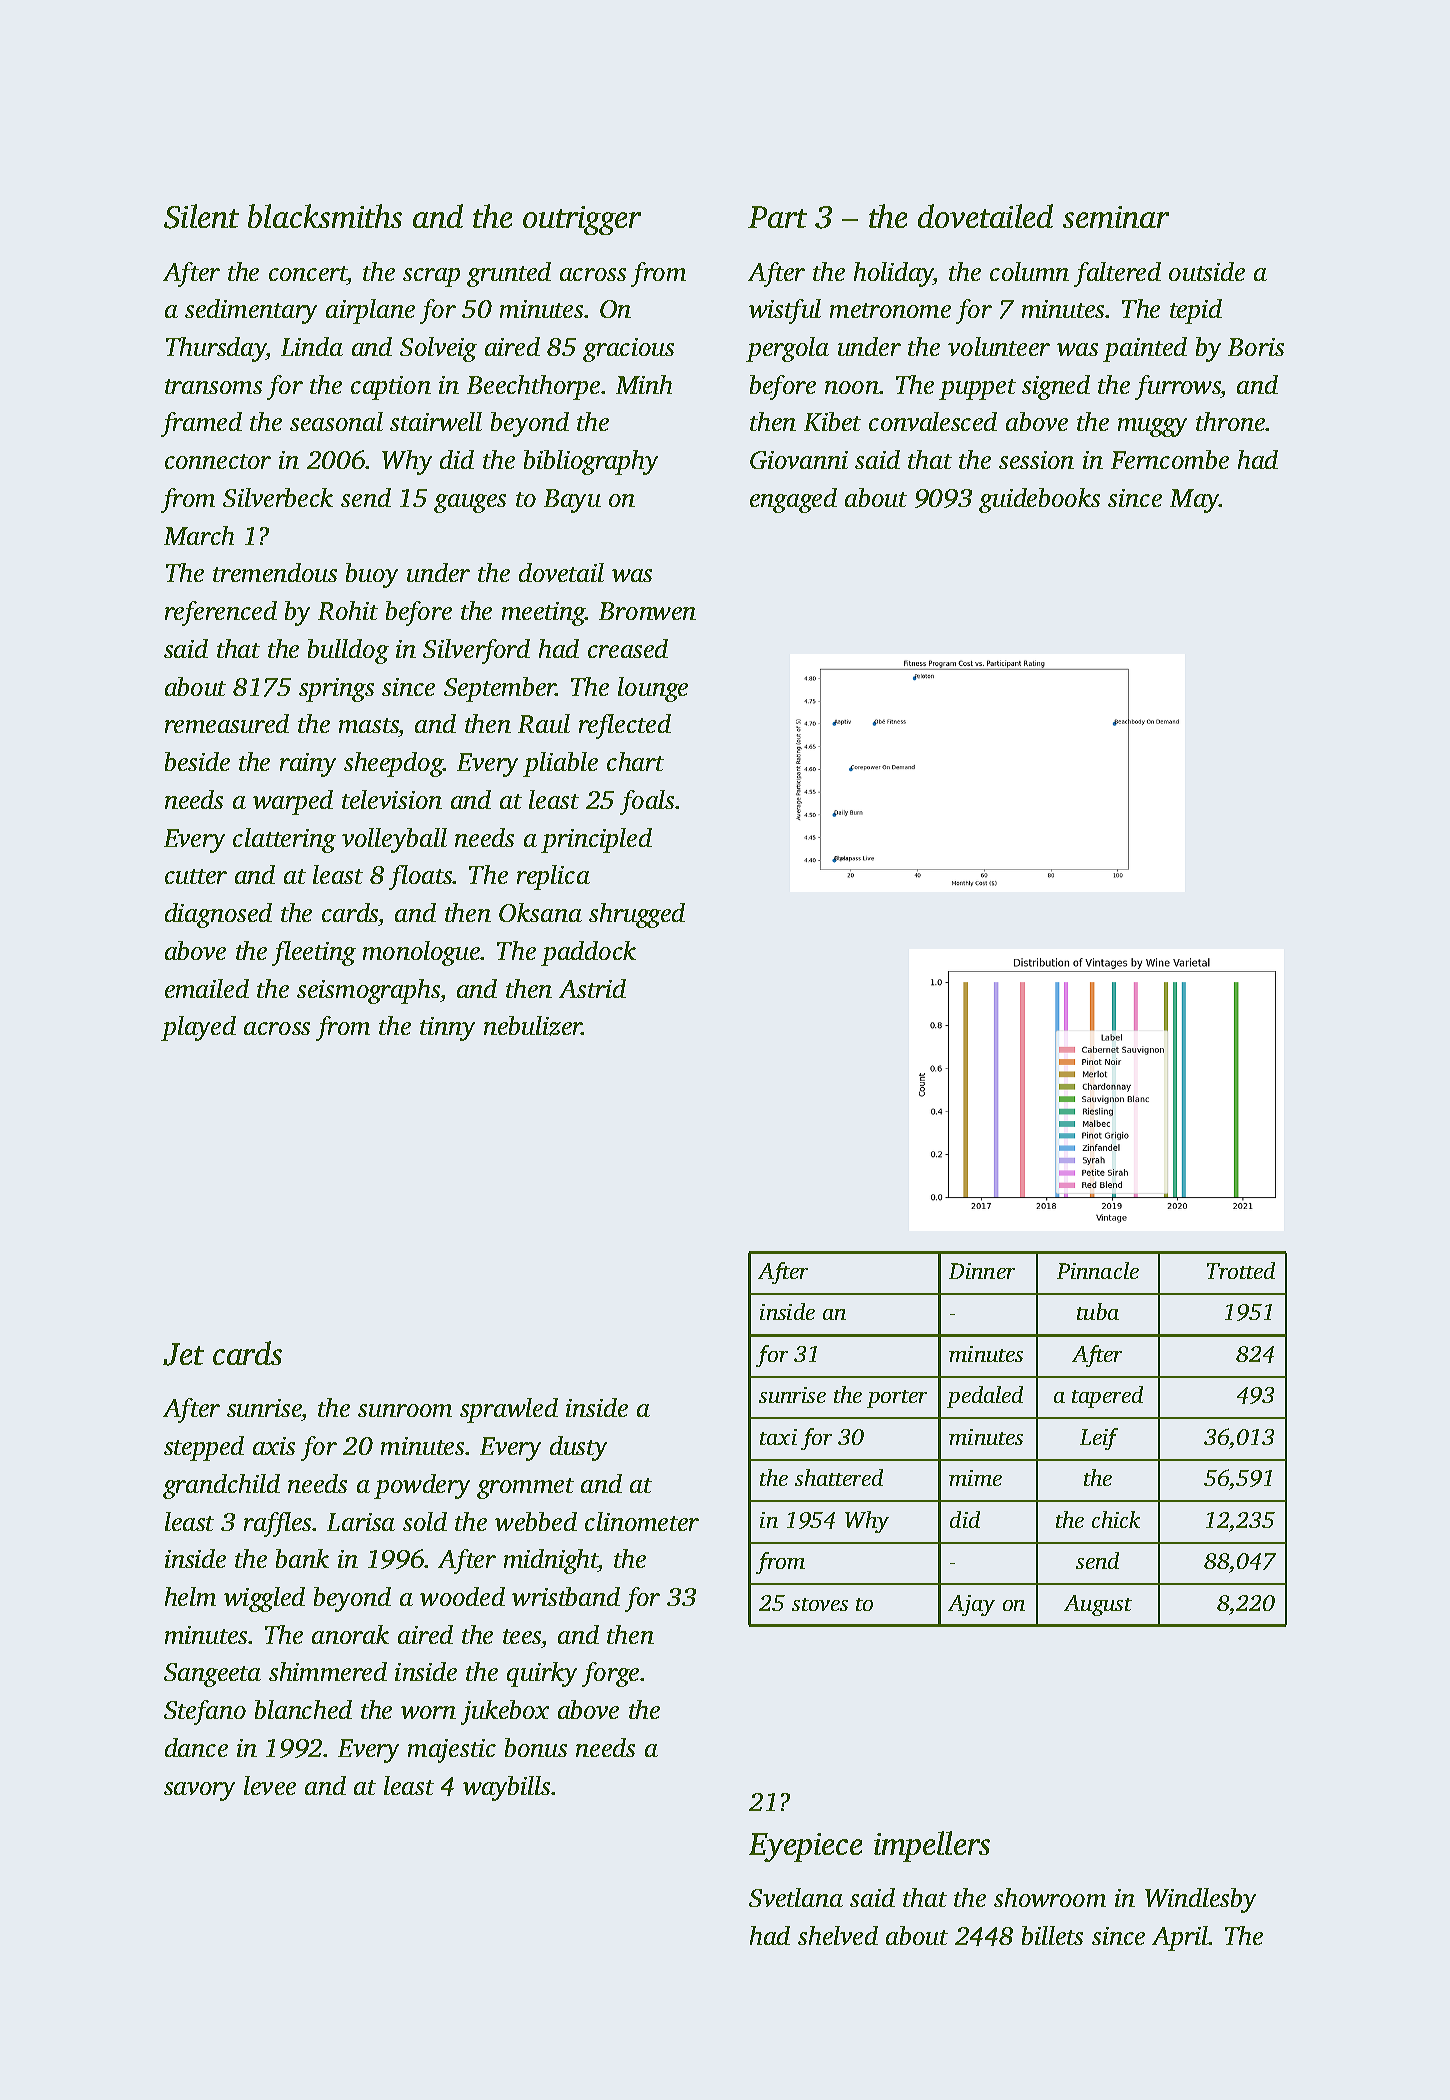 The width and height of the screenshot is (1450, 2100). I want to click on outside, so click(1207, 271).
